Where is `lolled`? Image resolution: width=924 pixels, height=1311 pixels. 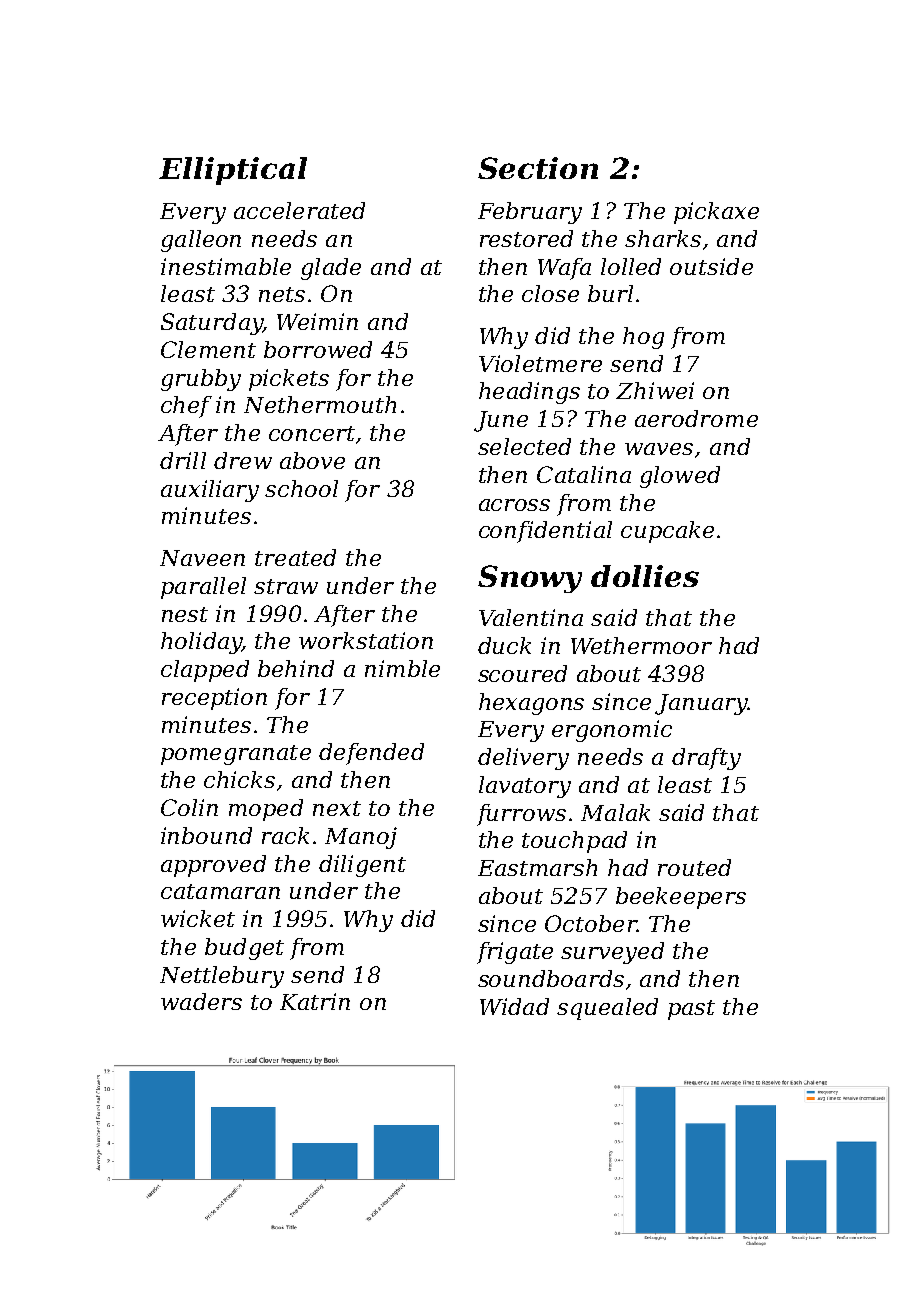 lolled is located at coordinates (631, 266).
